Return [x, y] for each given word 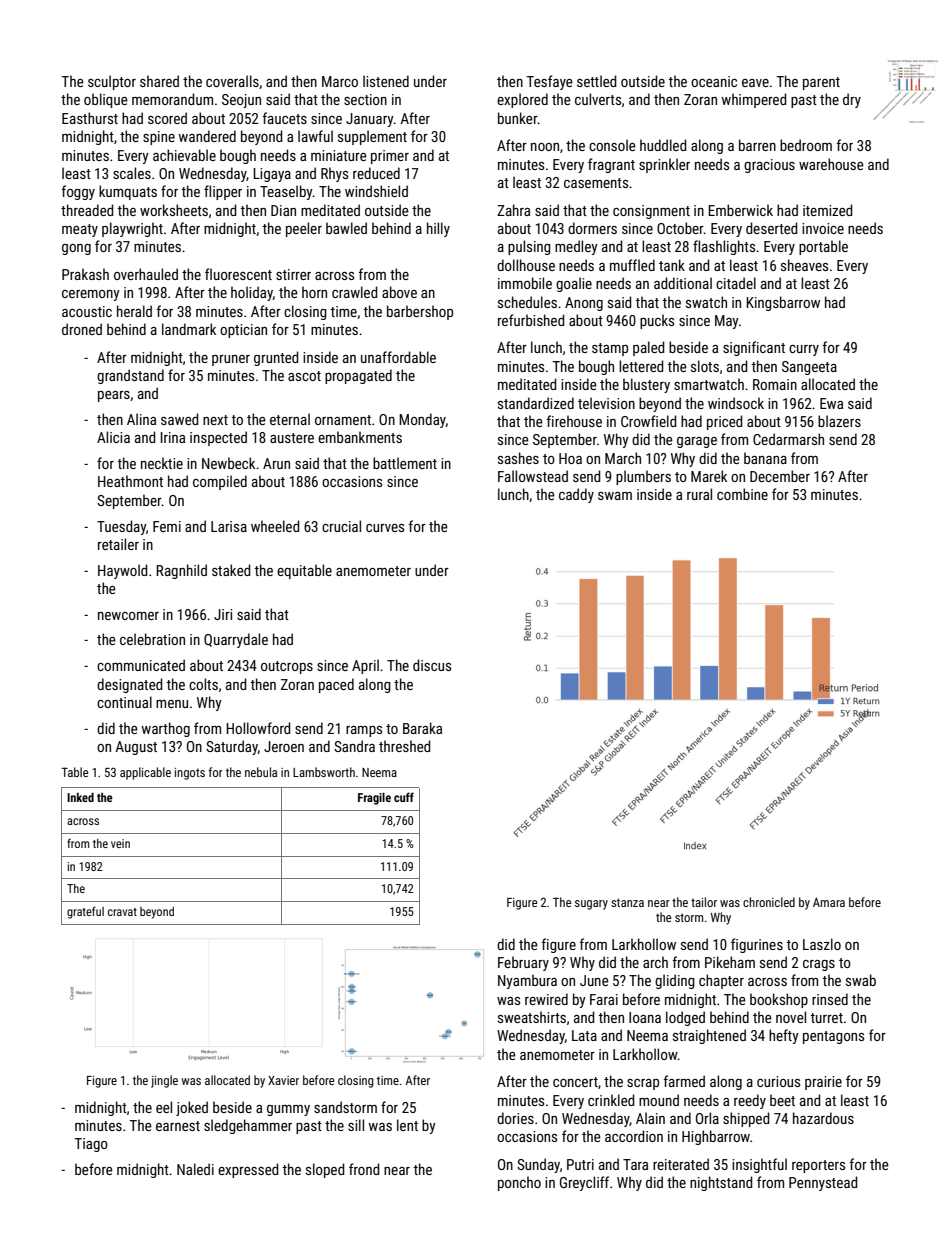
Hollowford [258, 728]
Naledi [195, 1169]
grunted [276, 358]
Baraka [422, 728]
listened [386, 81]
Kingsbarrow [783, 303]
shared [159, 81]
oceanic [714, 81]
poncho [519, 1183]
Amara [829, 902]
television [606, 403]
